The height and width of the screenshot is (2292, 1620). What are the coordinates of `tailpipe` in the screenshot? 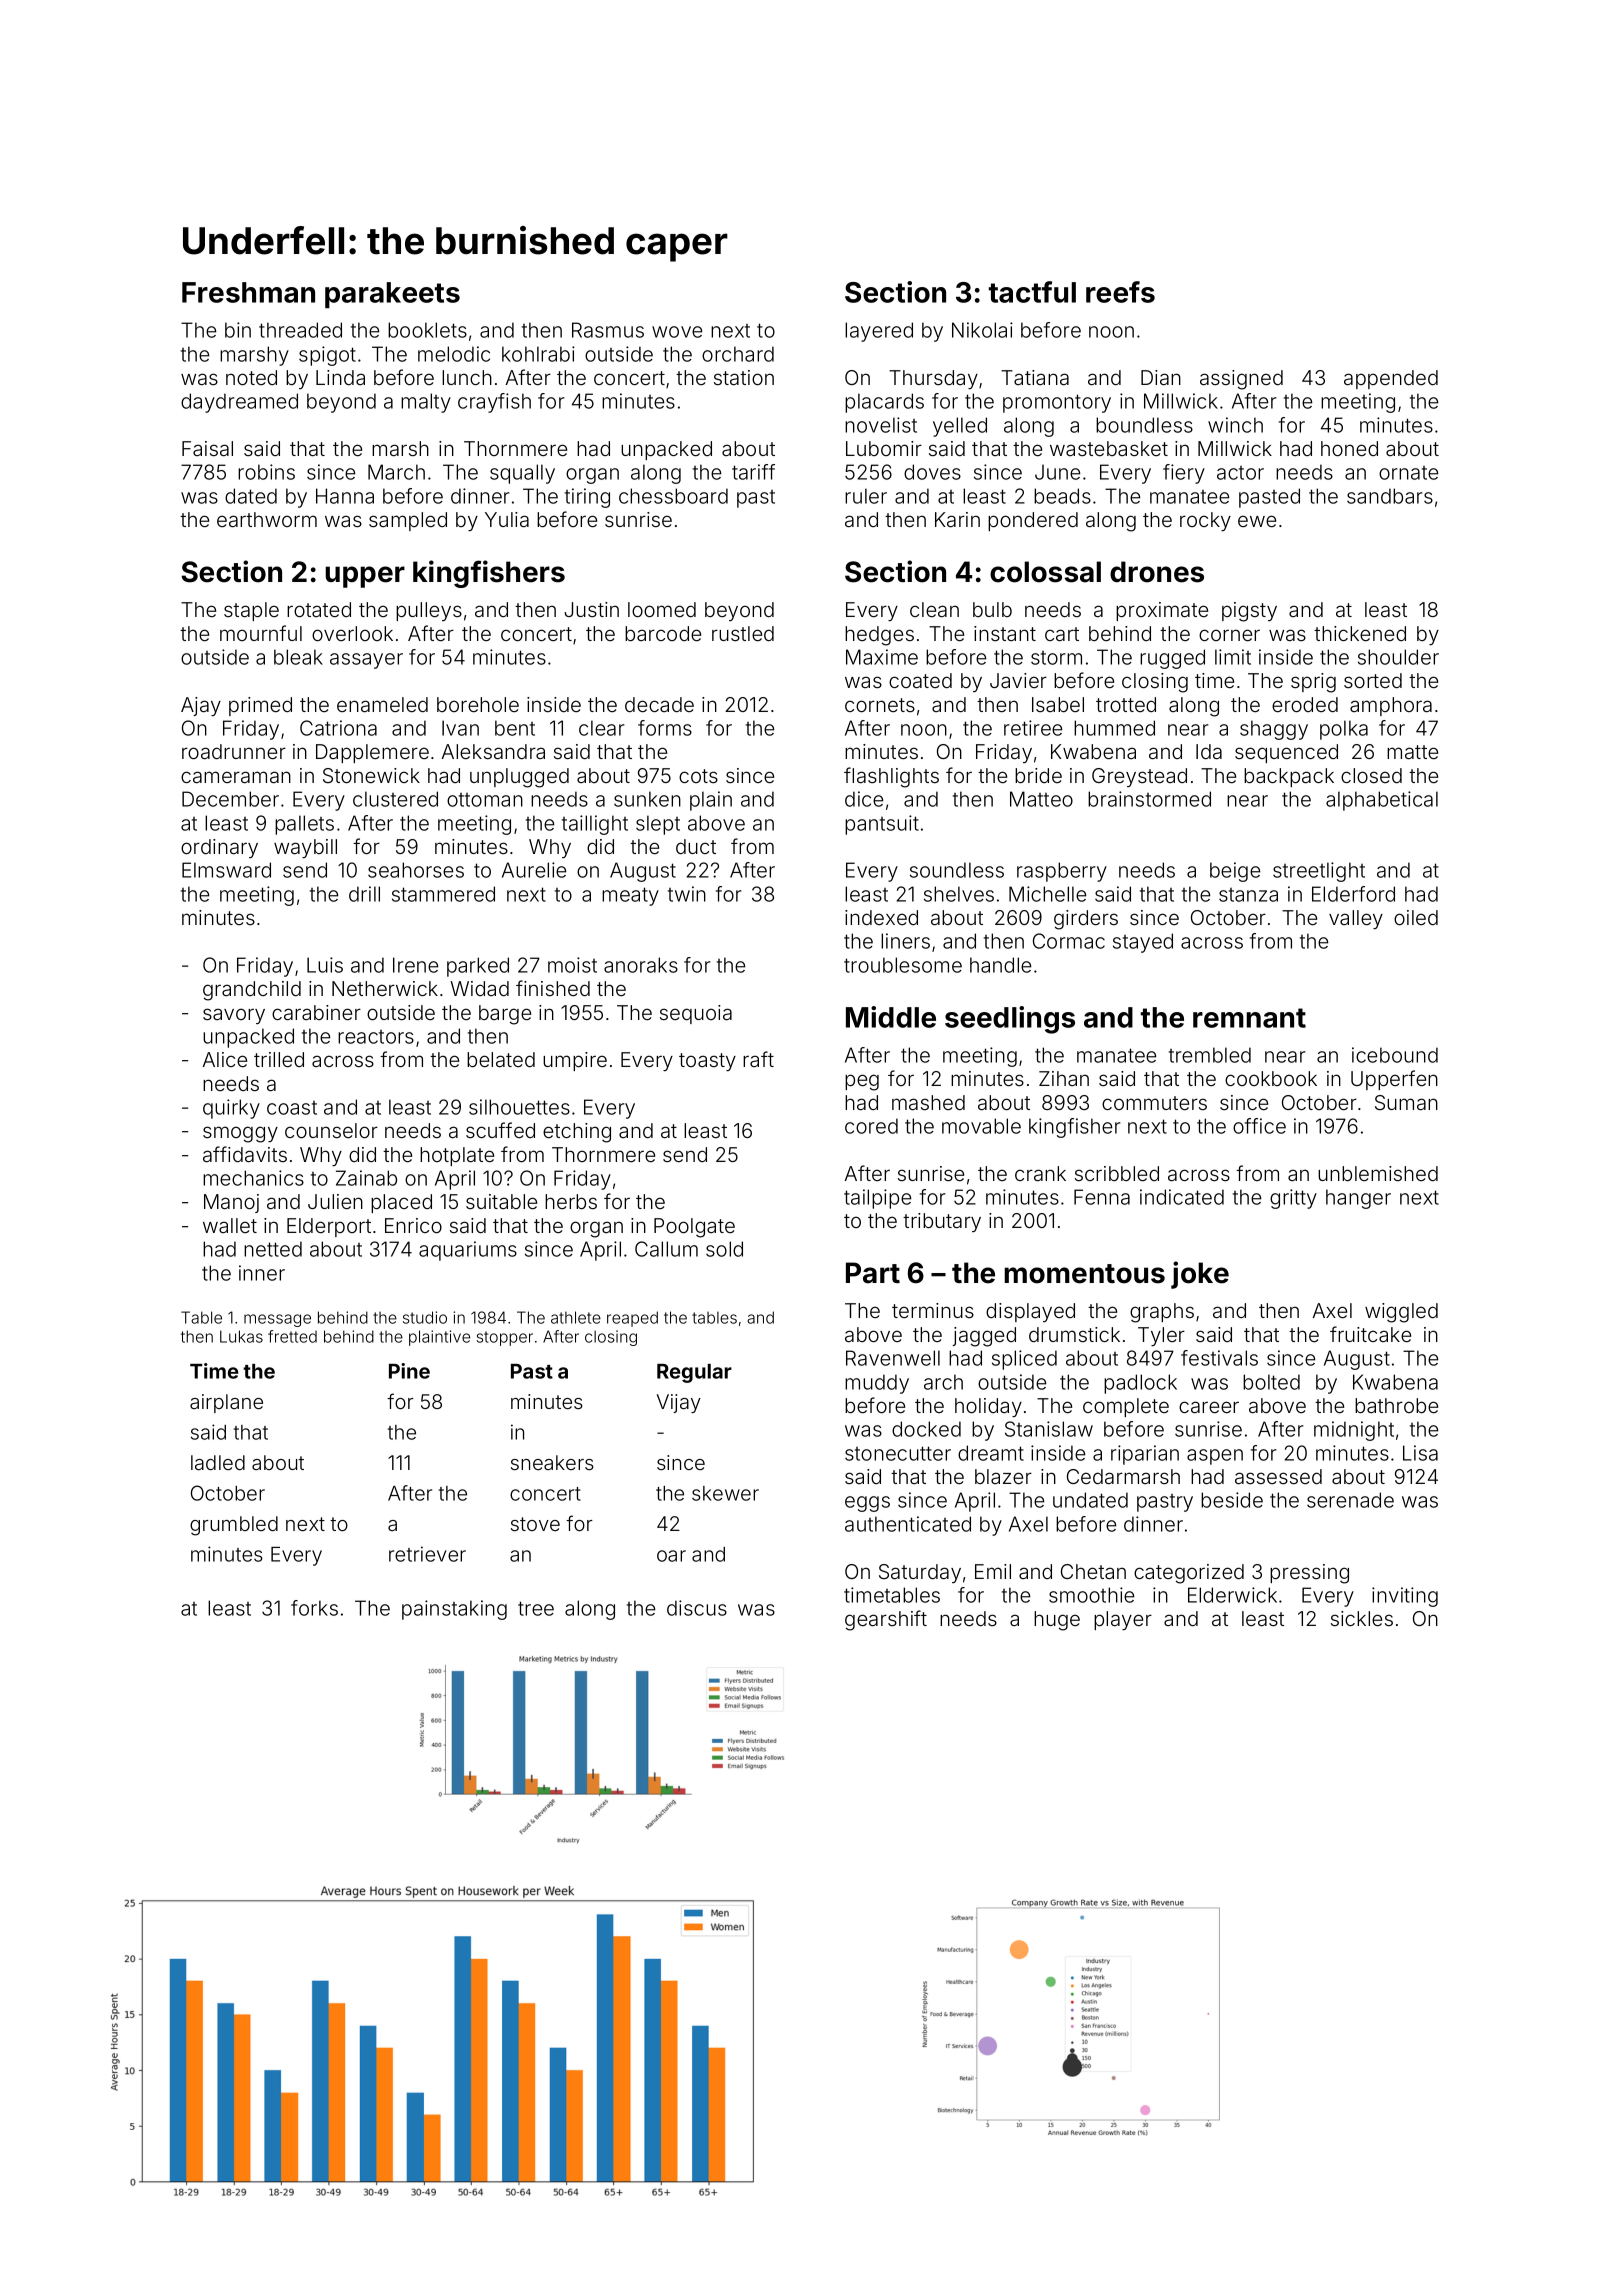 It's located at (877, 1199).
